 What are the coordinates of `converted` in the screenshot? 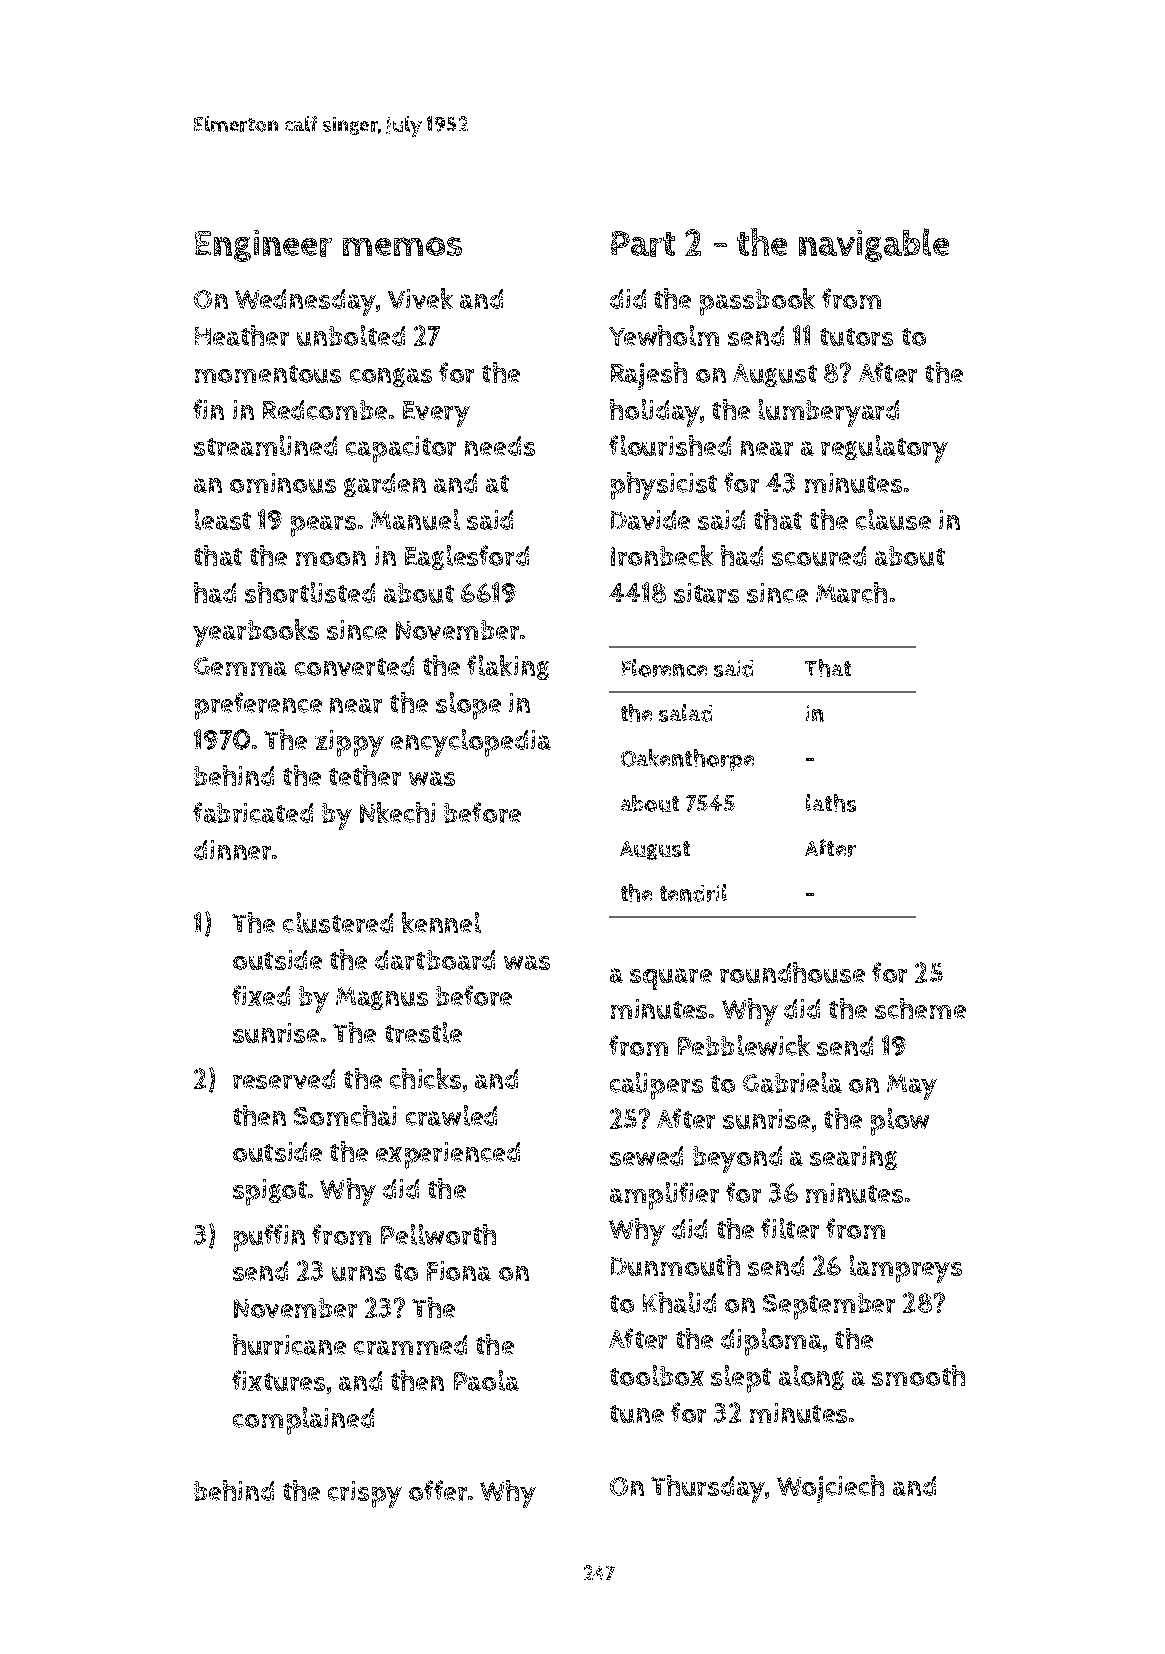 It's located at (354, 666).
